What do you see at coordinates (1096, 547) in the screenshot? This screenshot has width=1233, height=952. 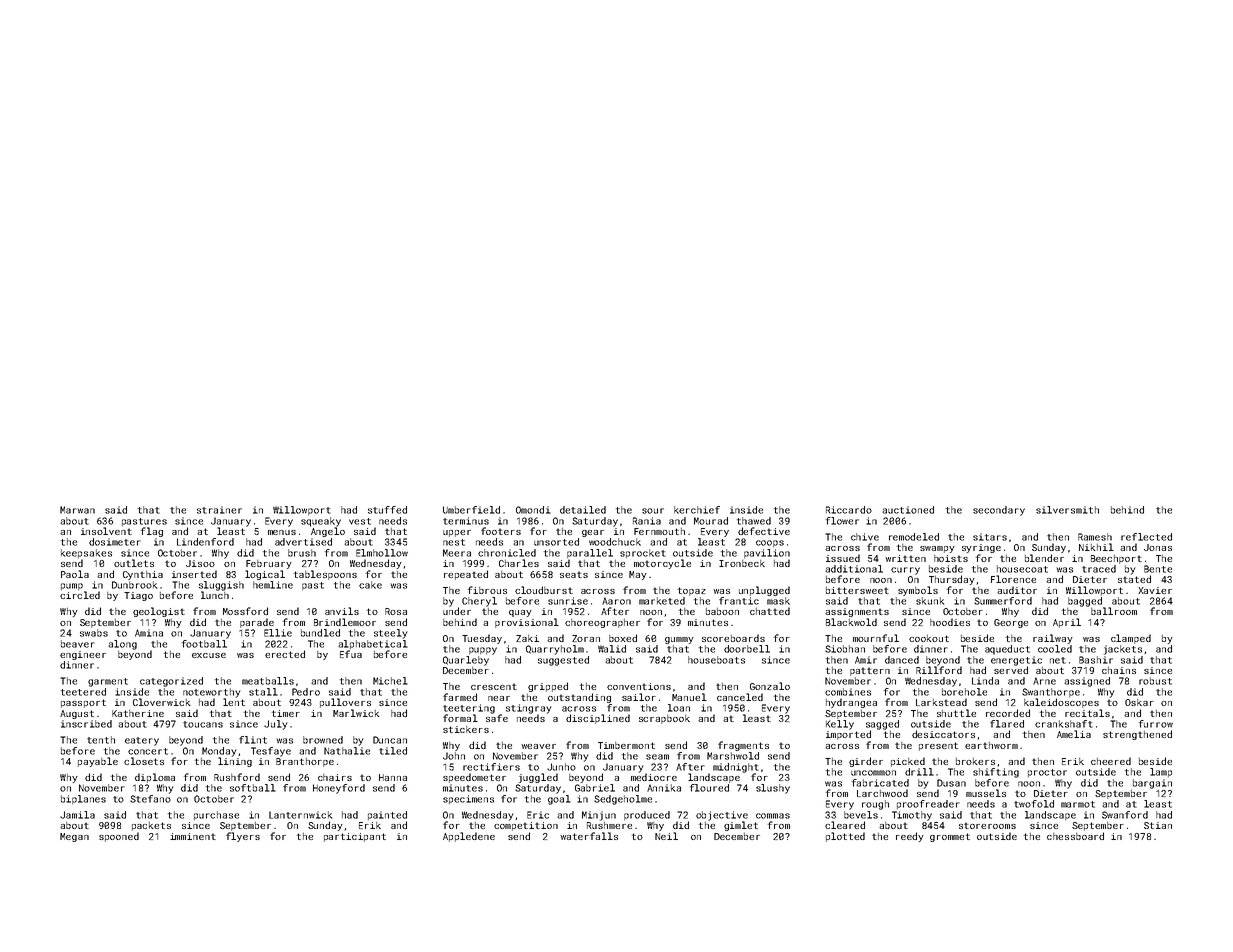 I see `Nikhil` at bounding box center [1096, 547].
